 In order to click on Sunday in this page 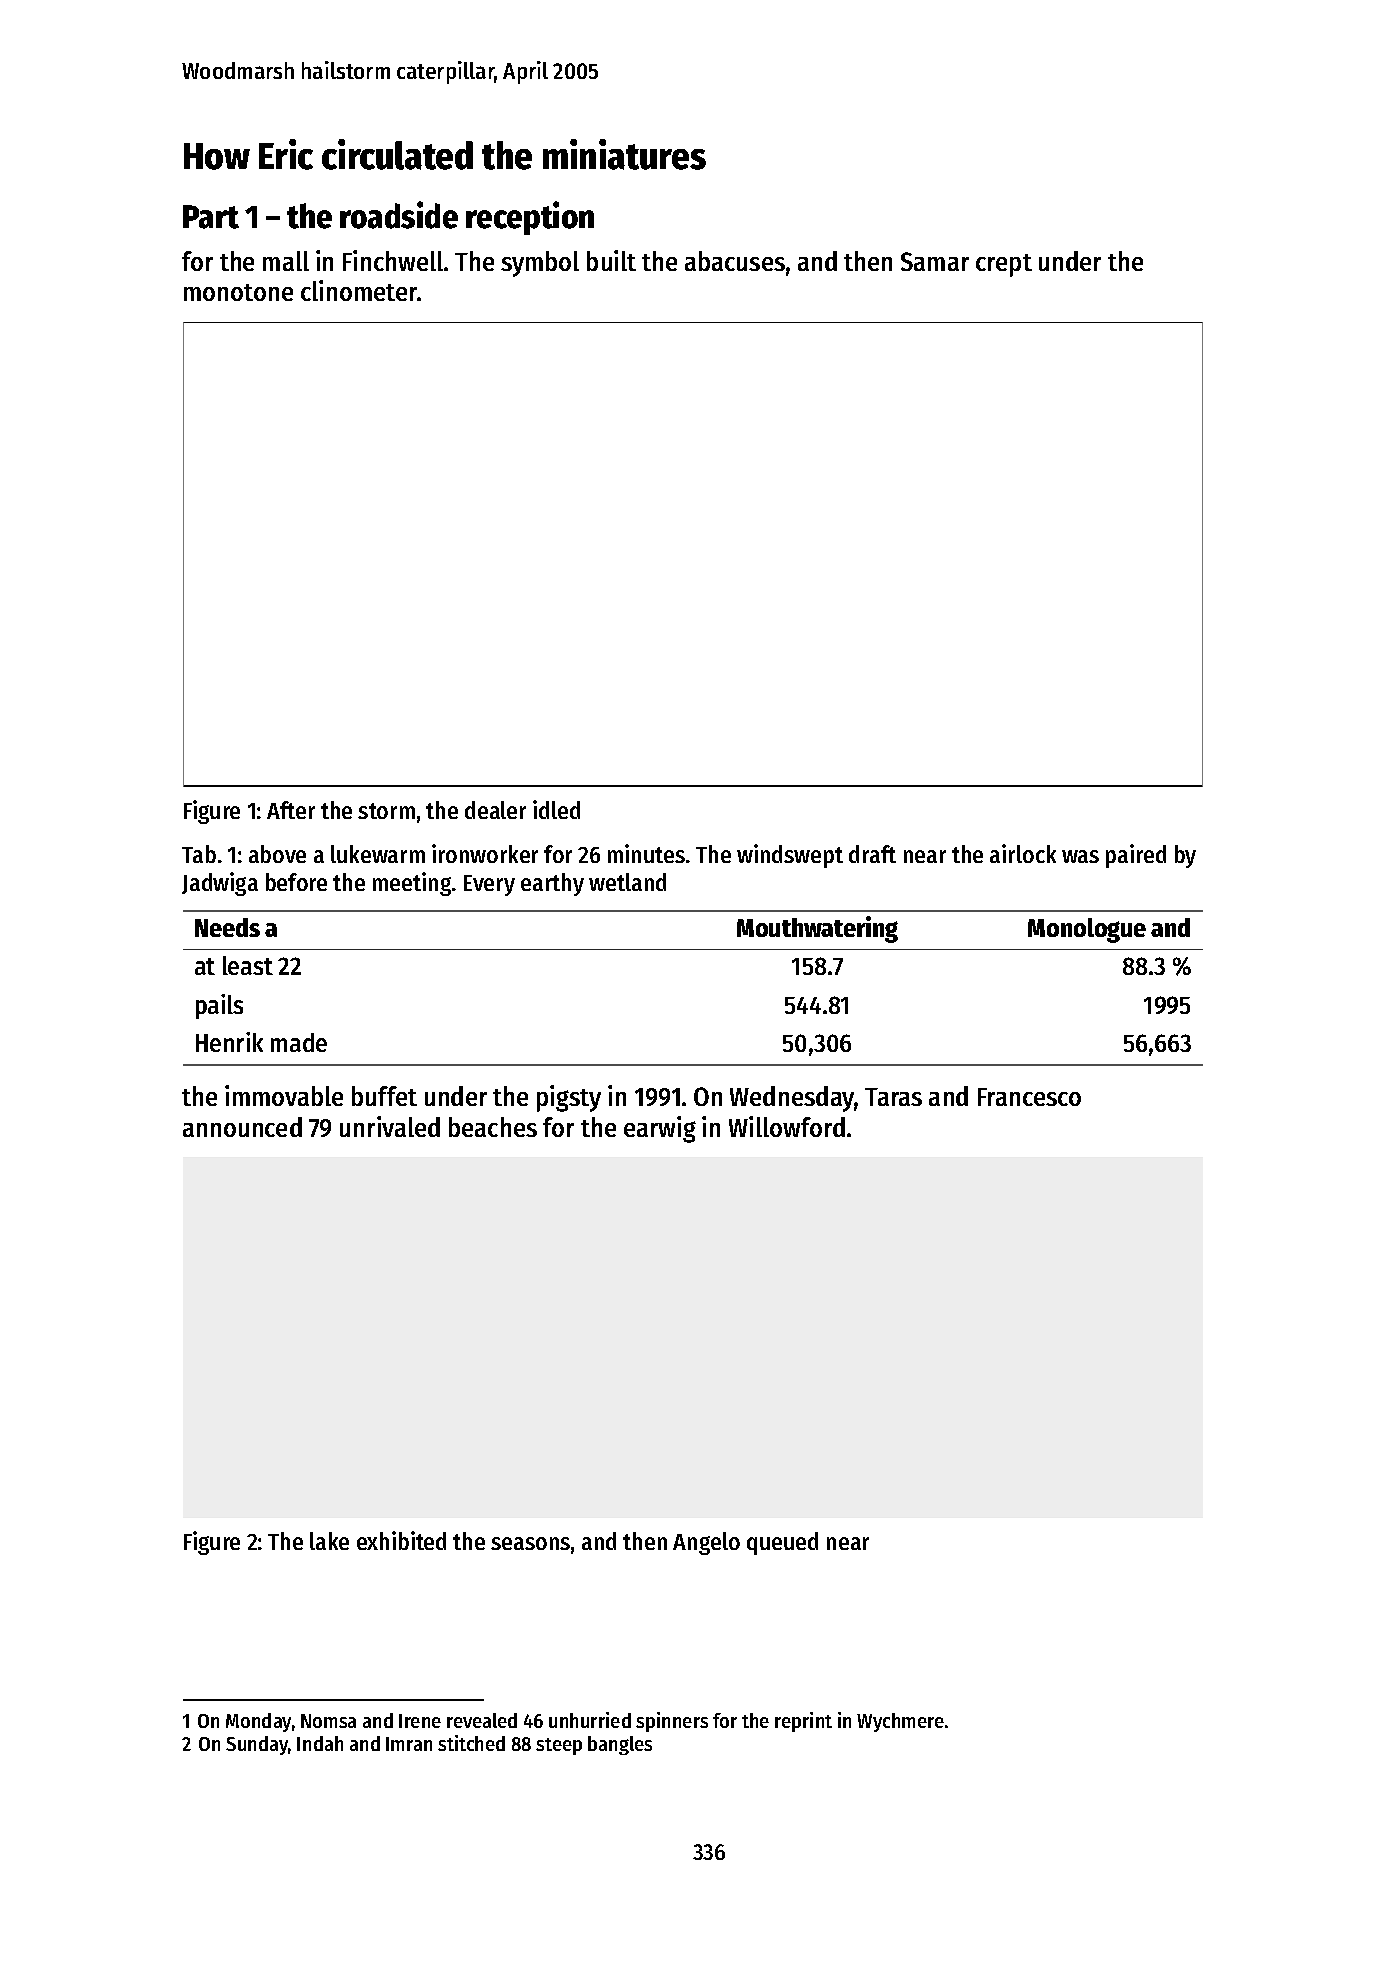, I will do `click(257, 1745)`.
